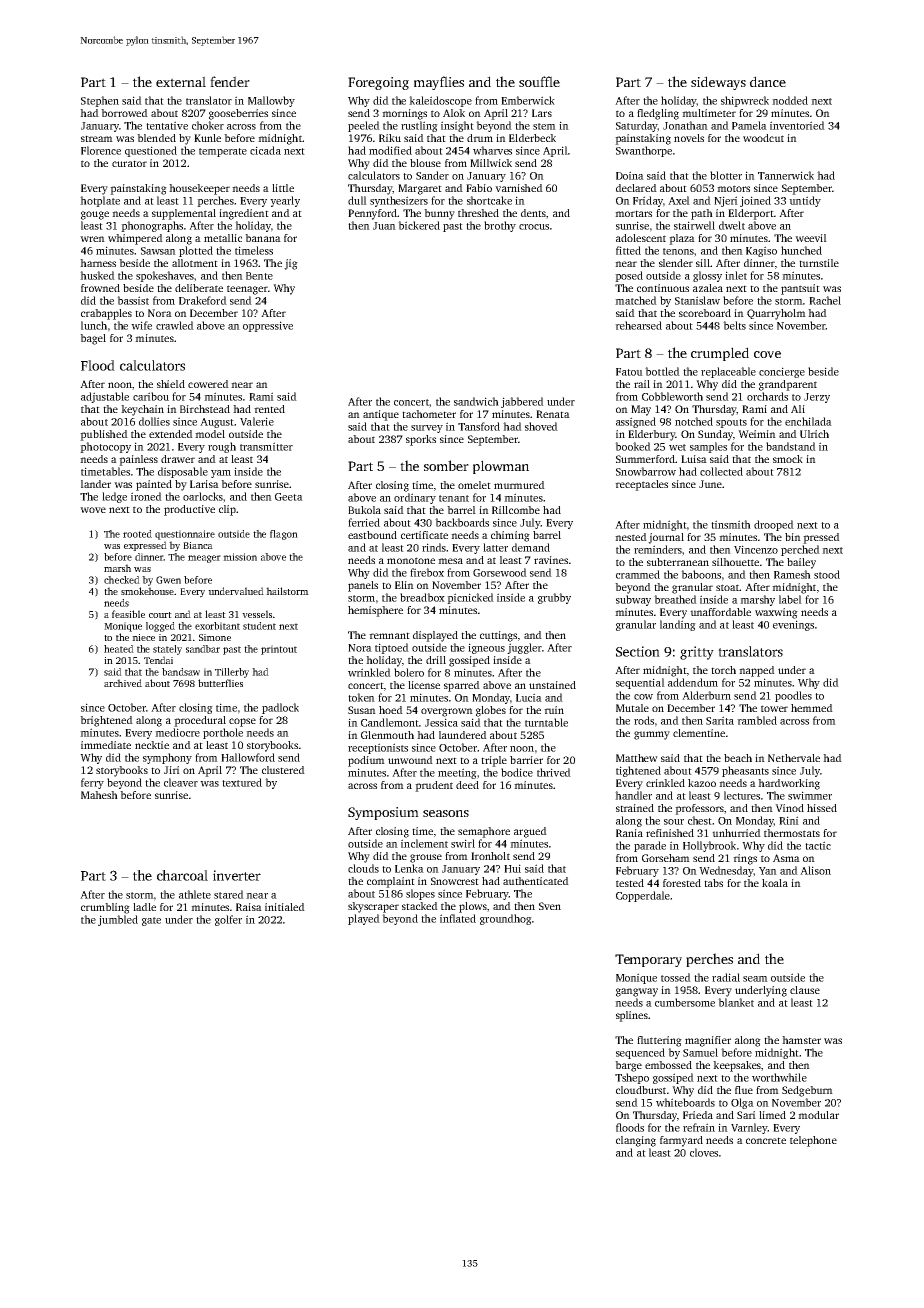  What do you see at coordinates (500, 572) in the screenshot?
I see `Gorsewood` at bounding box center [500, 572].
